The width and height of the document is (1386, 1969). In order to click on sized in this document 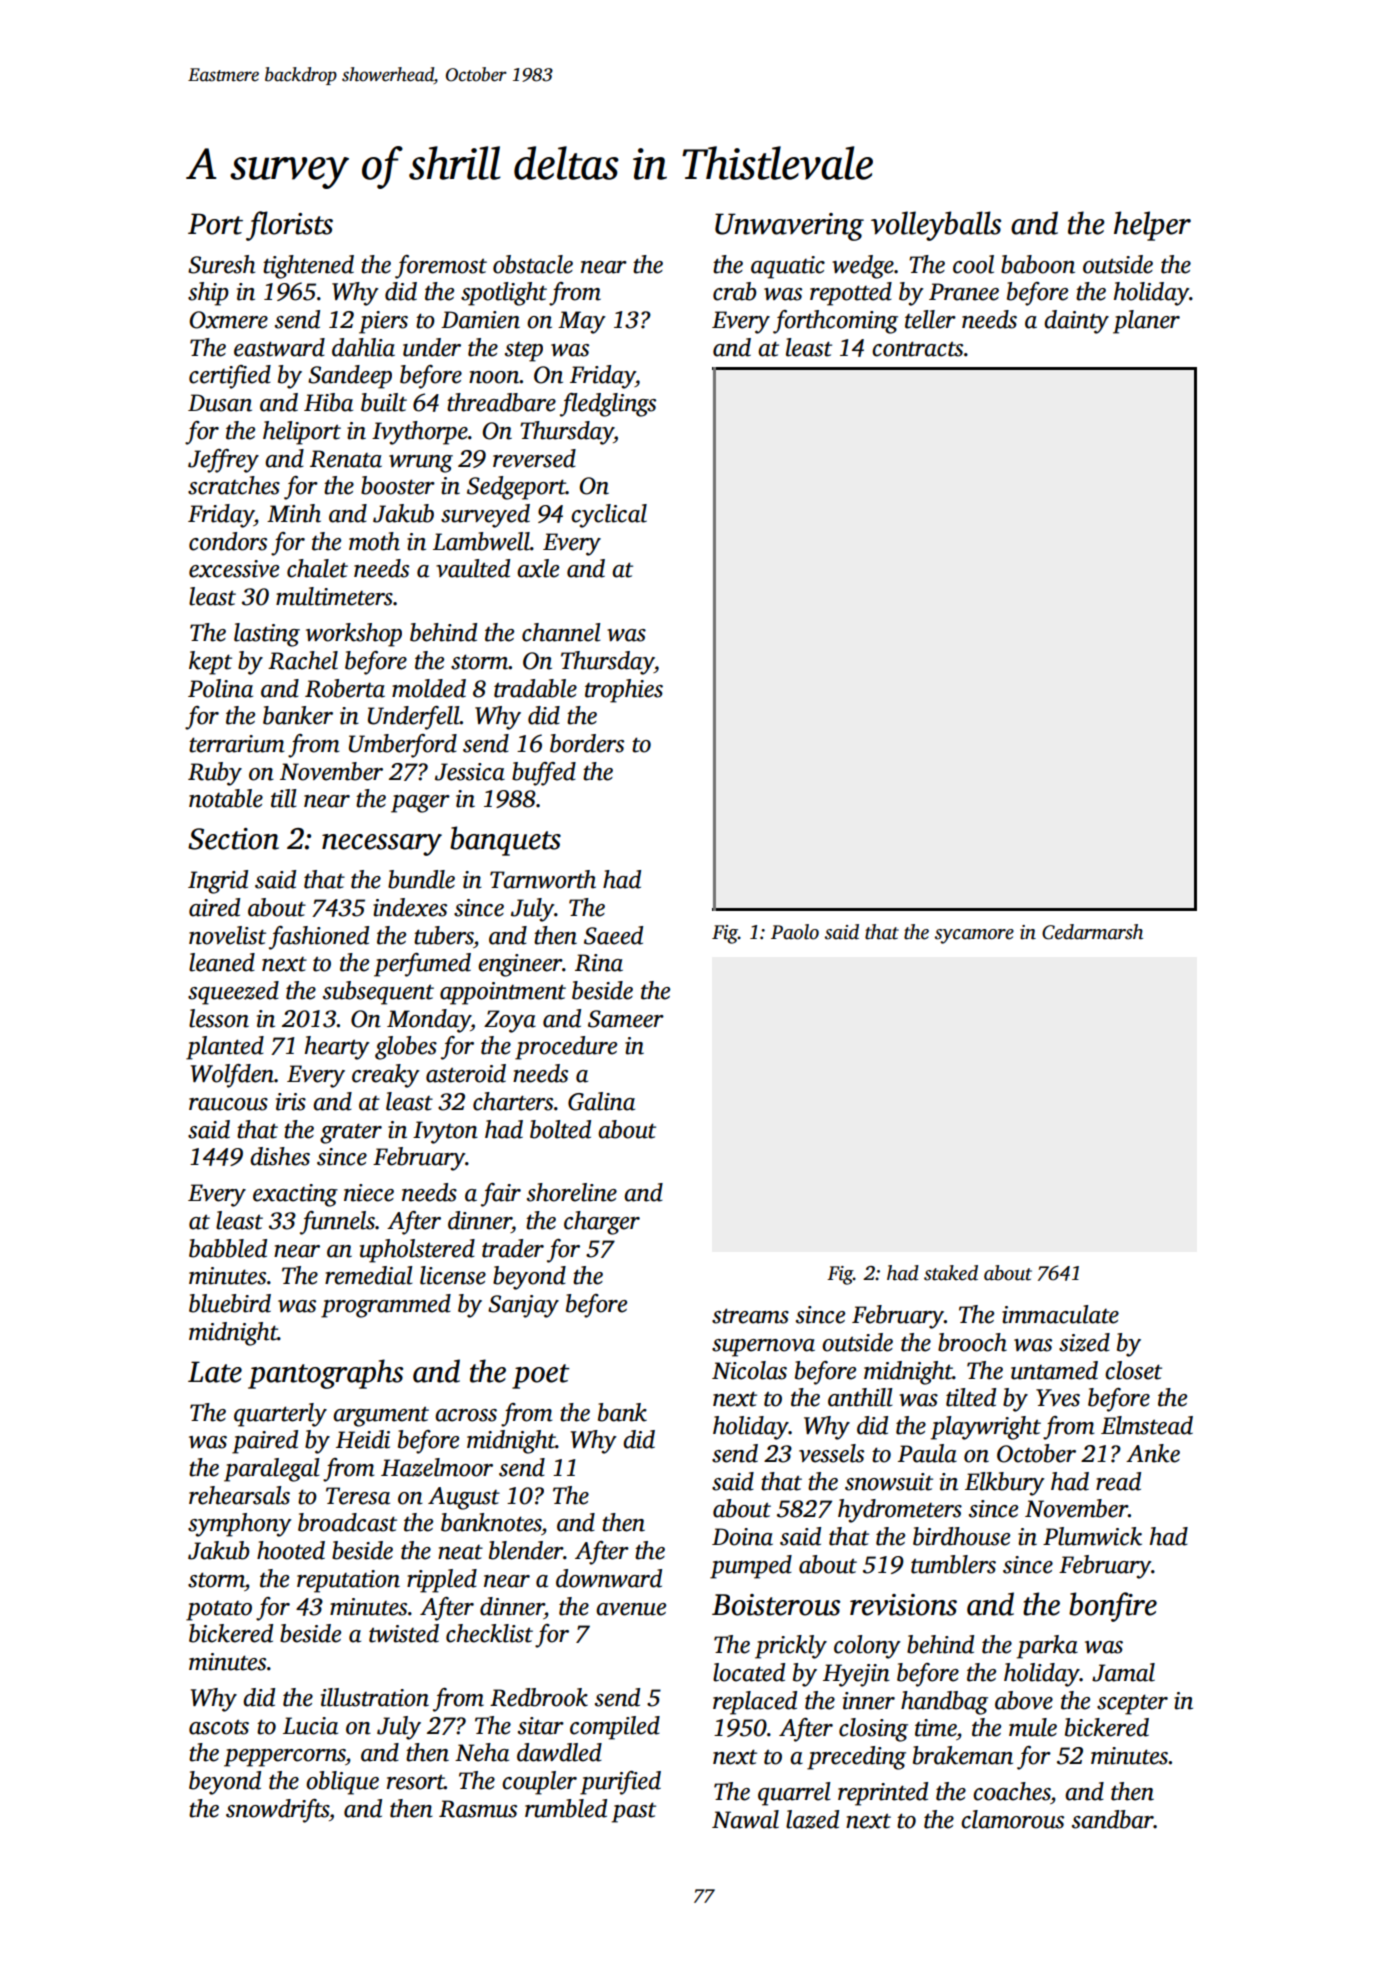, I will do `click(1084, 1342)`.
